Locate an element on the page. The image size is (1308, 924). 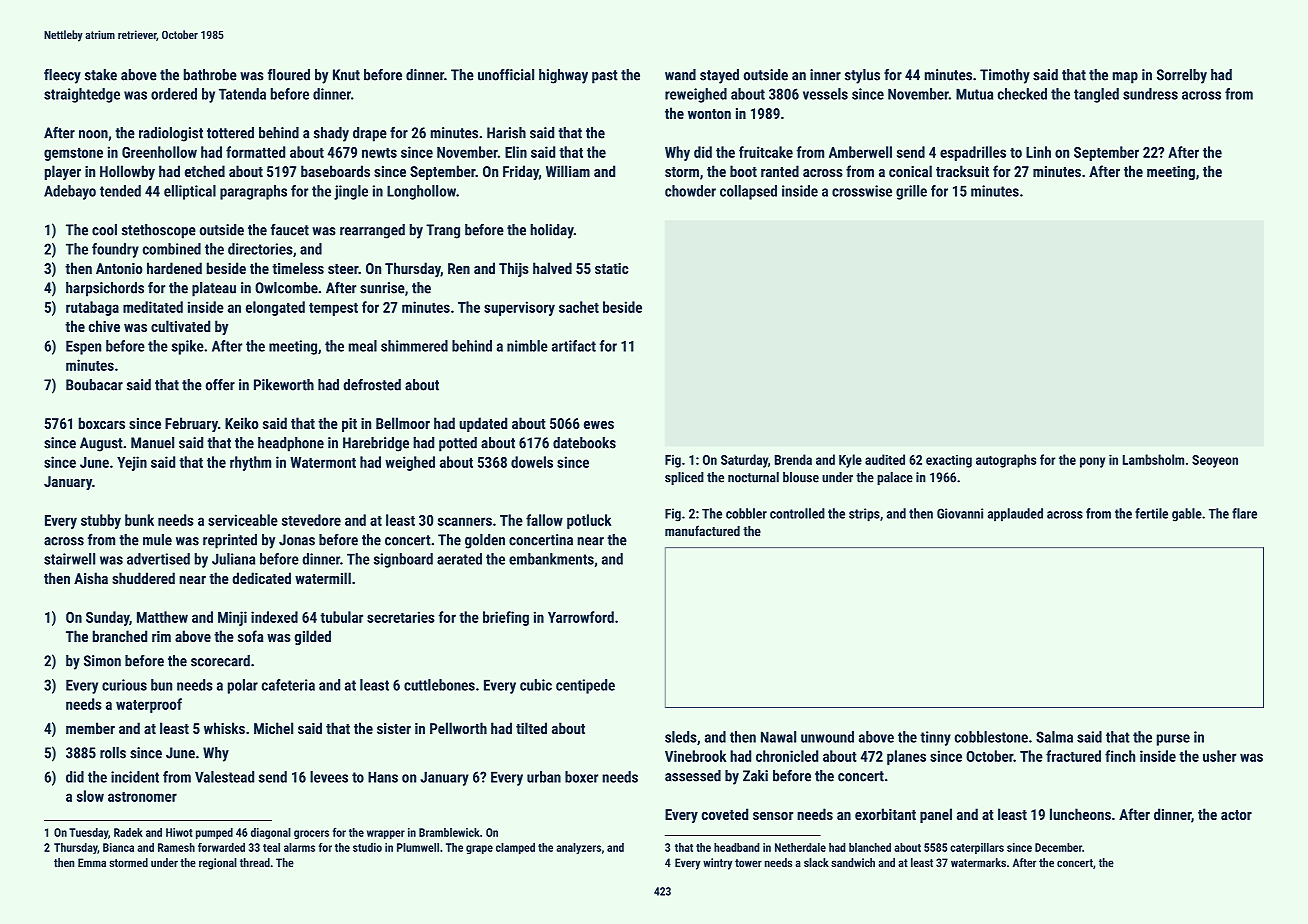
tottered is located at coordinates (230, 133).
